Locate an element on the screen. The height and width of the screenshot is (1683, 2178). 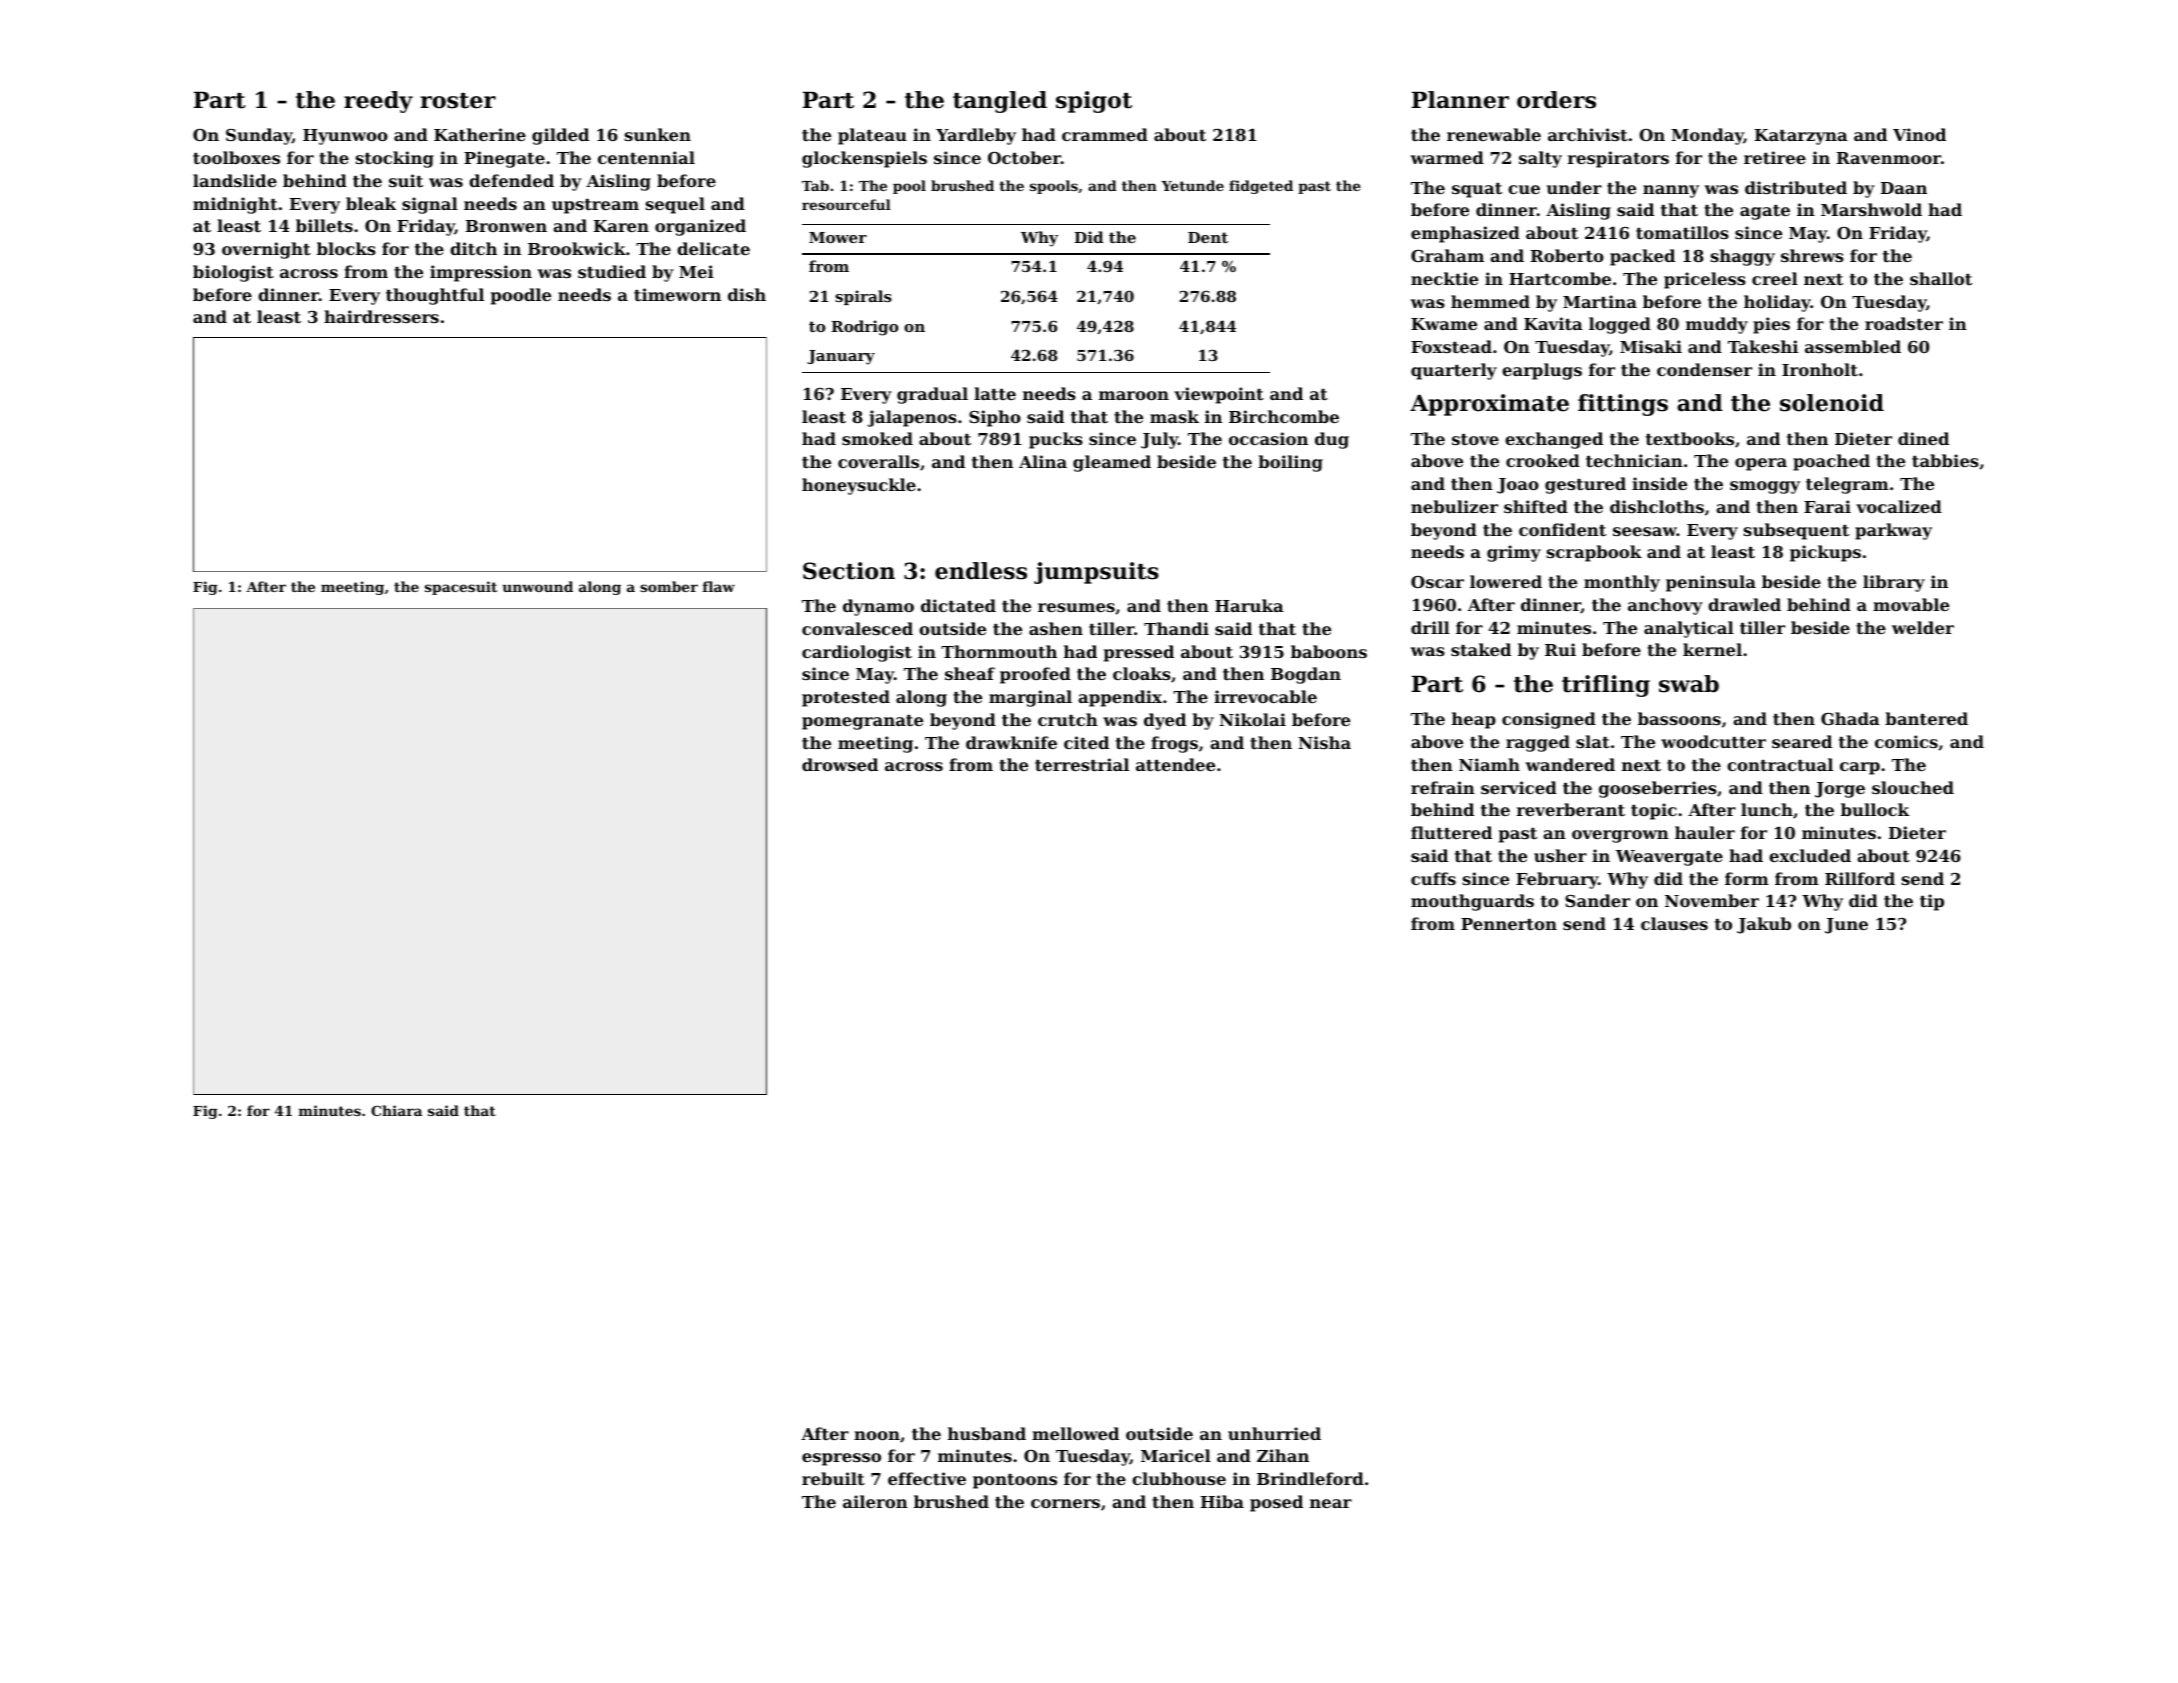
reedy is located at coordinates (378, 102).
